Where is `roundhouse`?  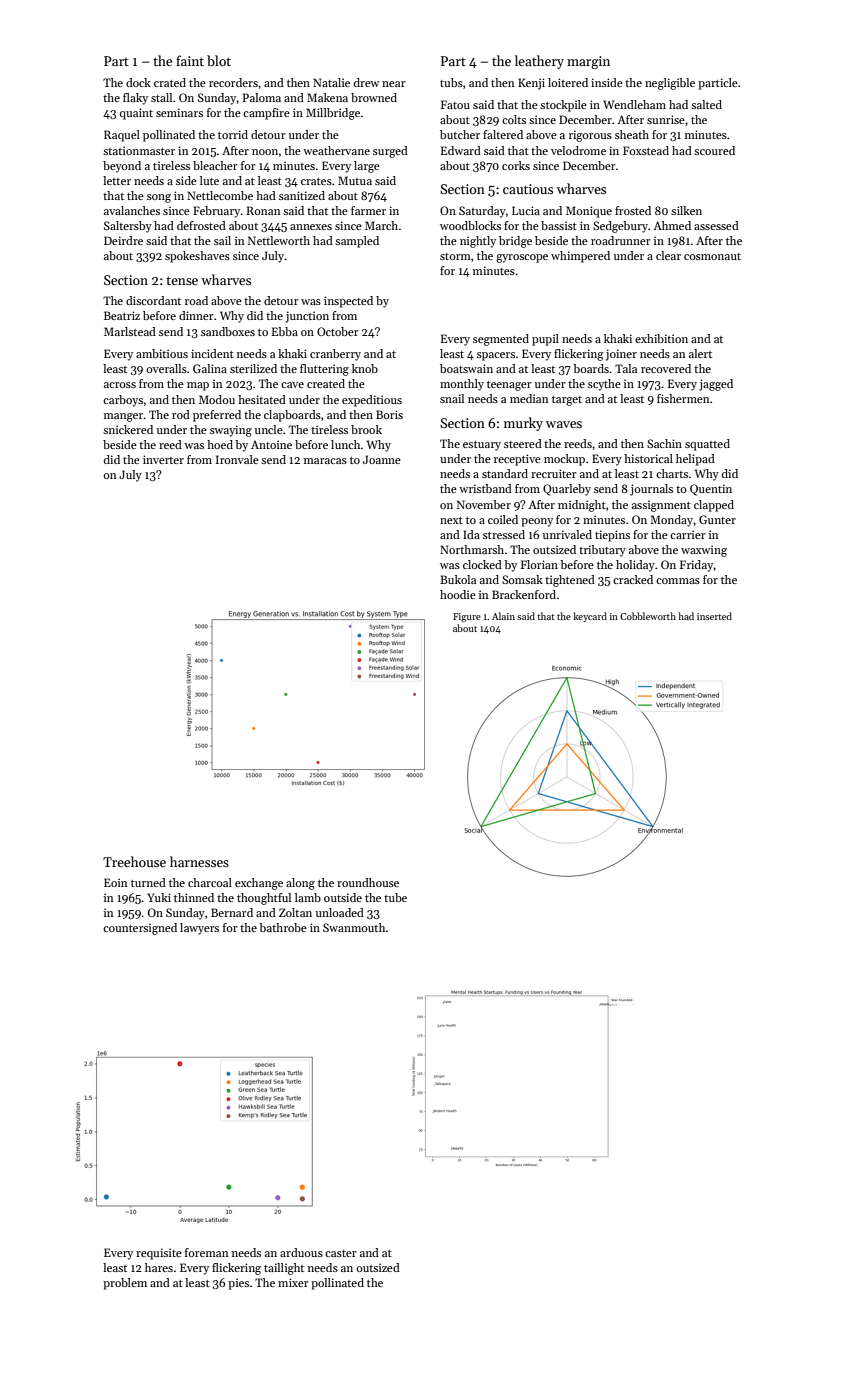 roundhouse is located at coordinates (368, 882).
